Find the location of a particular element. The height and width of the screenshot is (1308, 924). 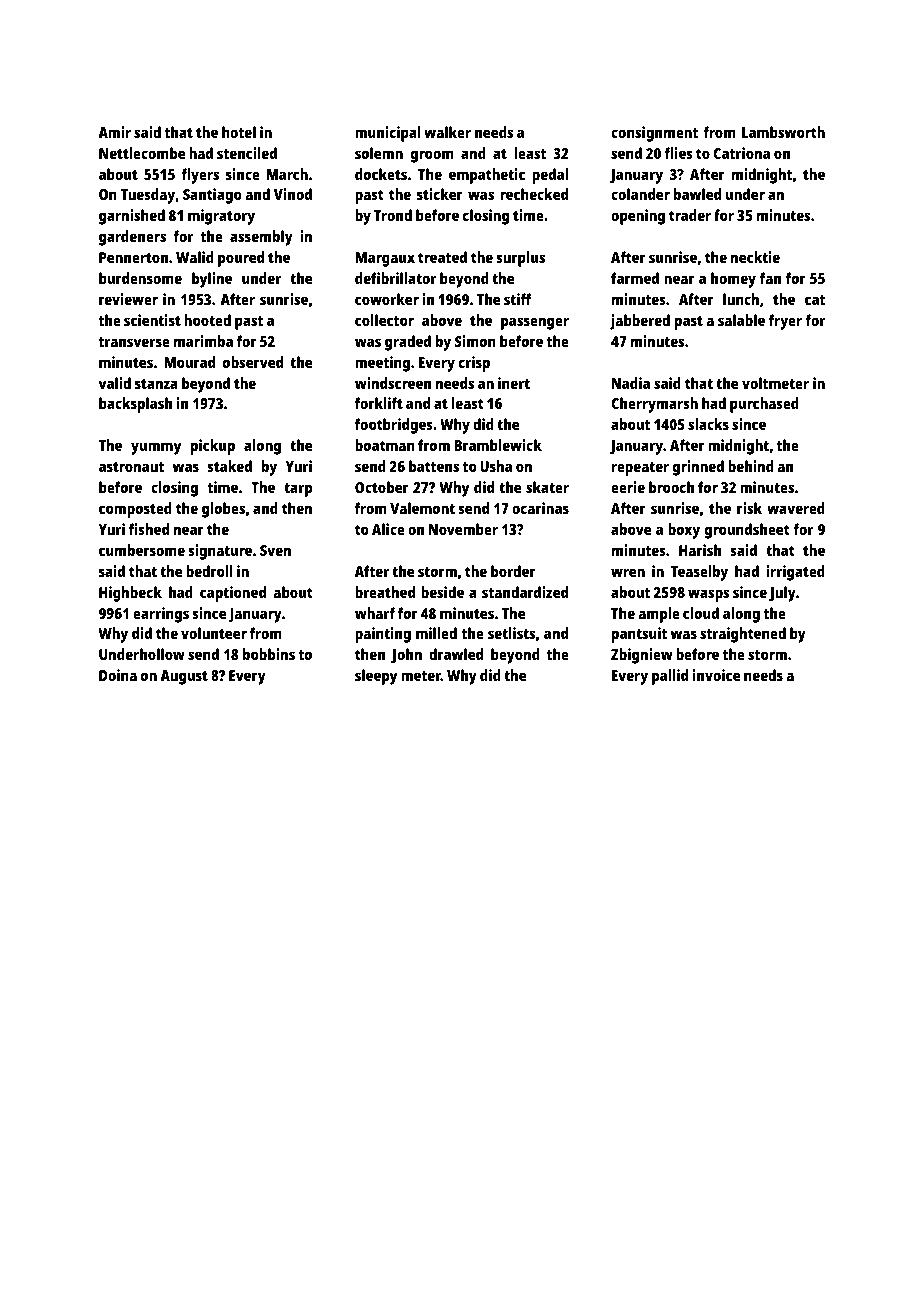

invoice is located at coordinates (716, 675).
